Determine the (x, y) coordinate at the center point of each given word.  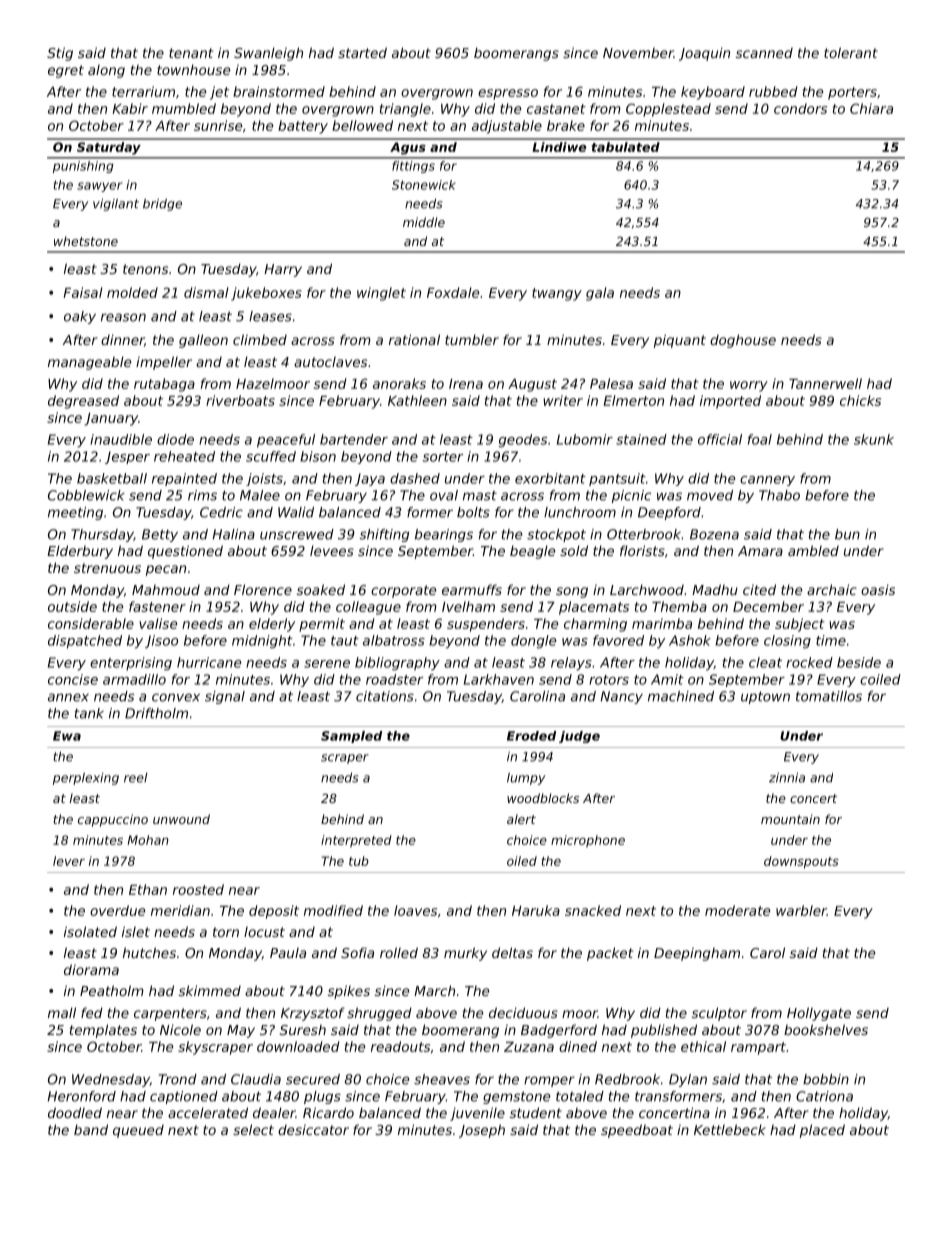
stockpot (556, 535)
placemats (594, 608)
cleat (765, 662)
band (91, 1129)
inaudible (121, 439)
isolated (90, 931)
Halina (234, 534)
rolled (399, 952)
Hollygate (819, 1014)
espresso (508, 94)
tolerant (851, 52)
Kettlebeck (730, 1129)
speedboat (637, 1131)
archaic (832, 589)
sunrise (218, 125)
